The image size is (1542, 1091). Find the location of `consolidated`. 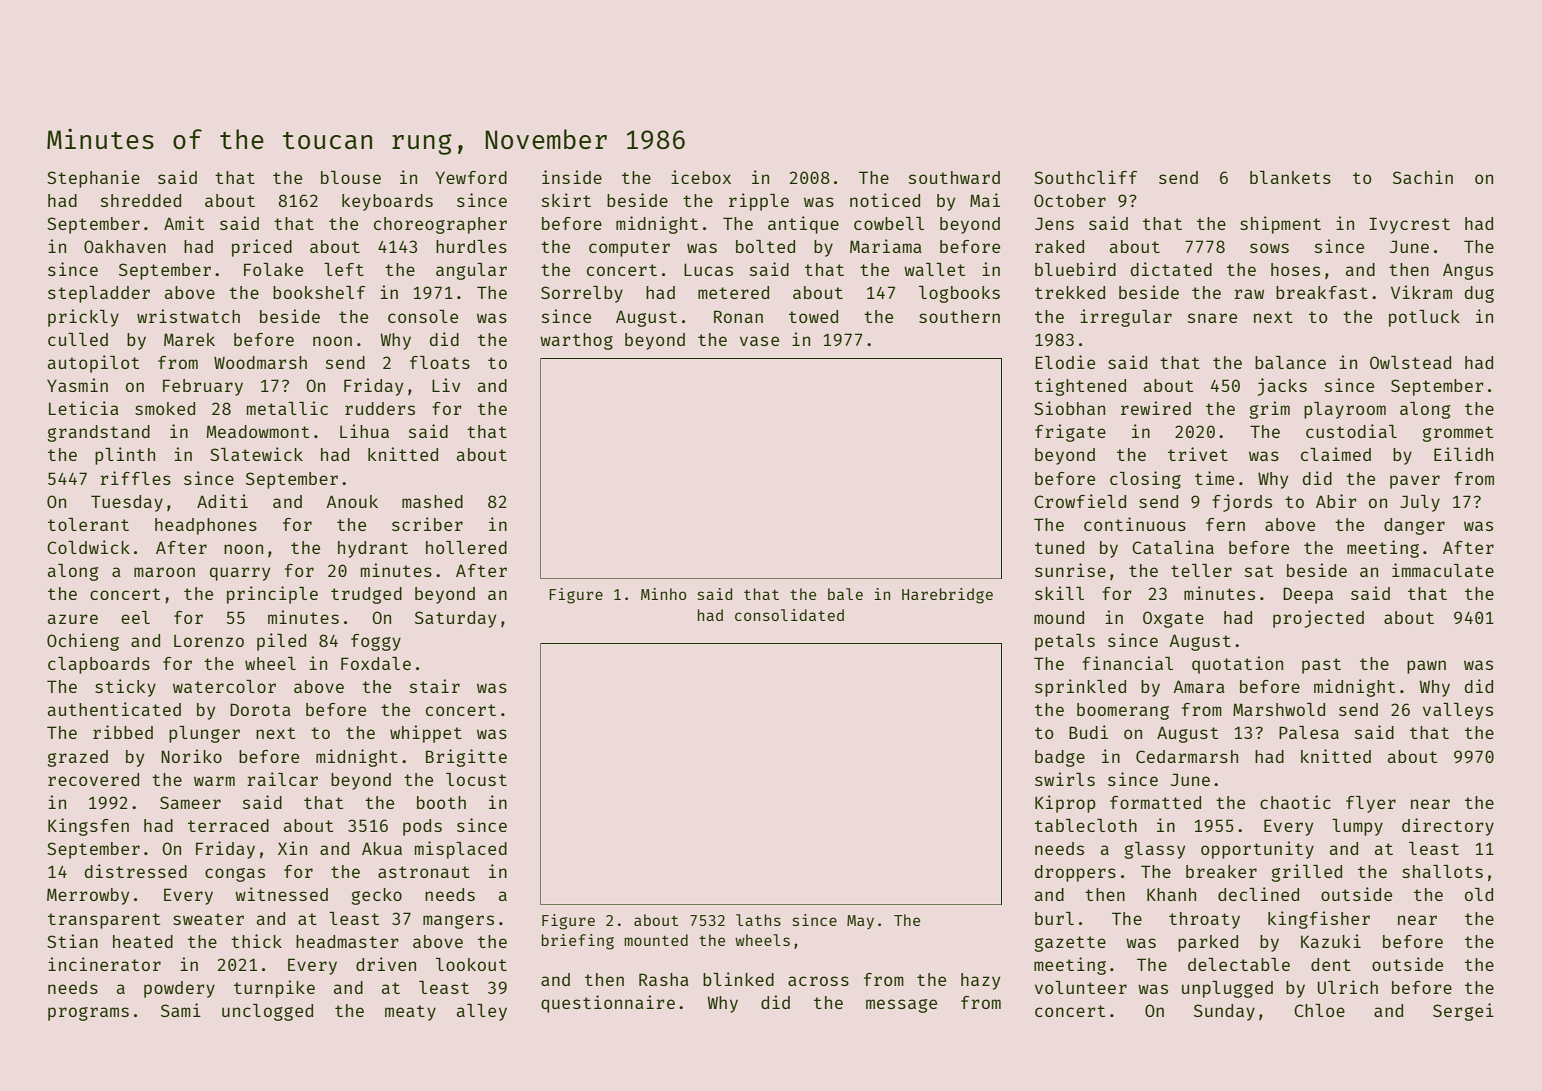

consolidated is located at coordinates (789, 615).
